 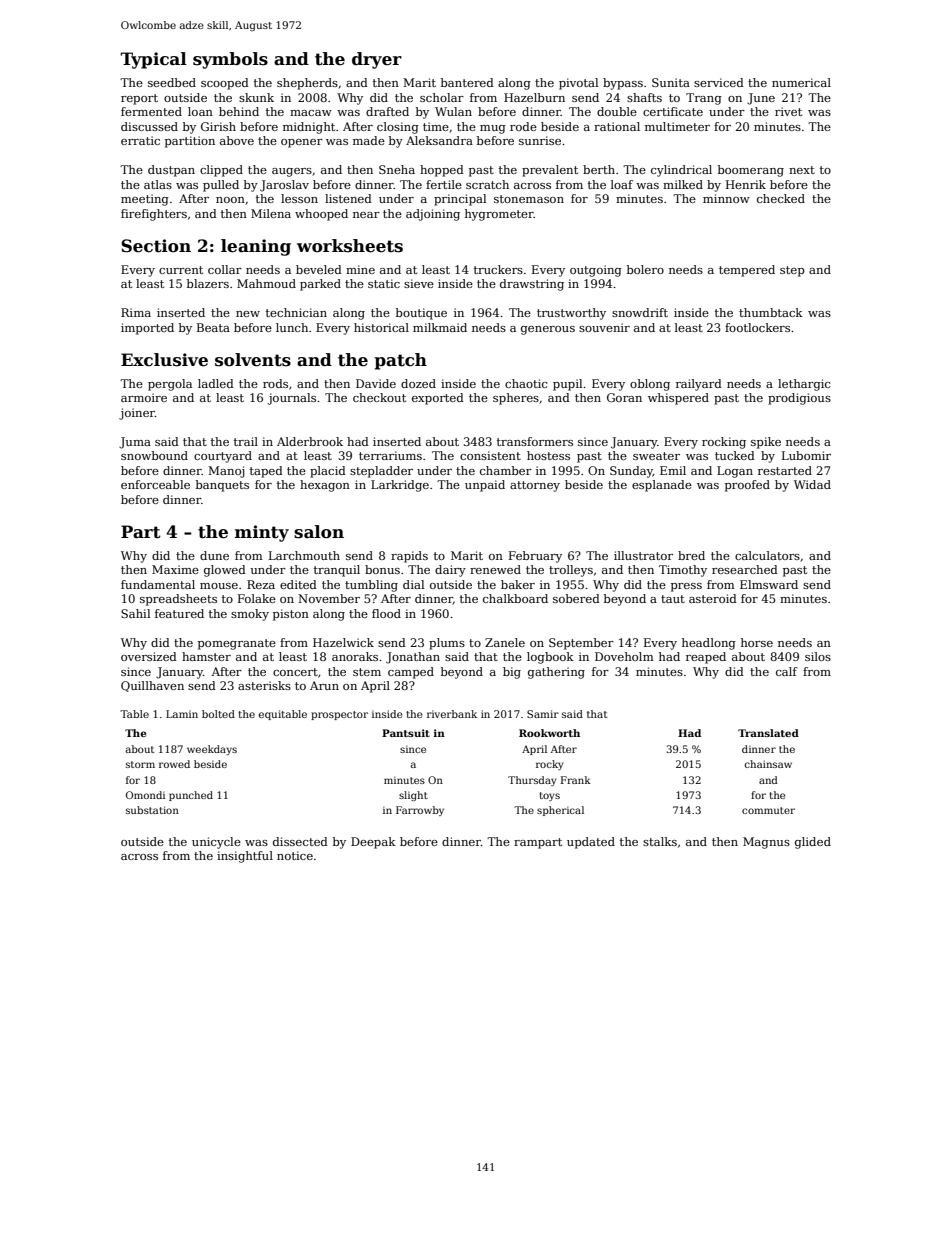 I want to click on milked, so click(x=683, y=184).
